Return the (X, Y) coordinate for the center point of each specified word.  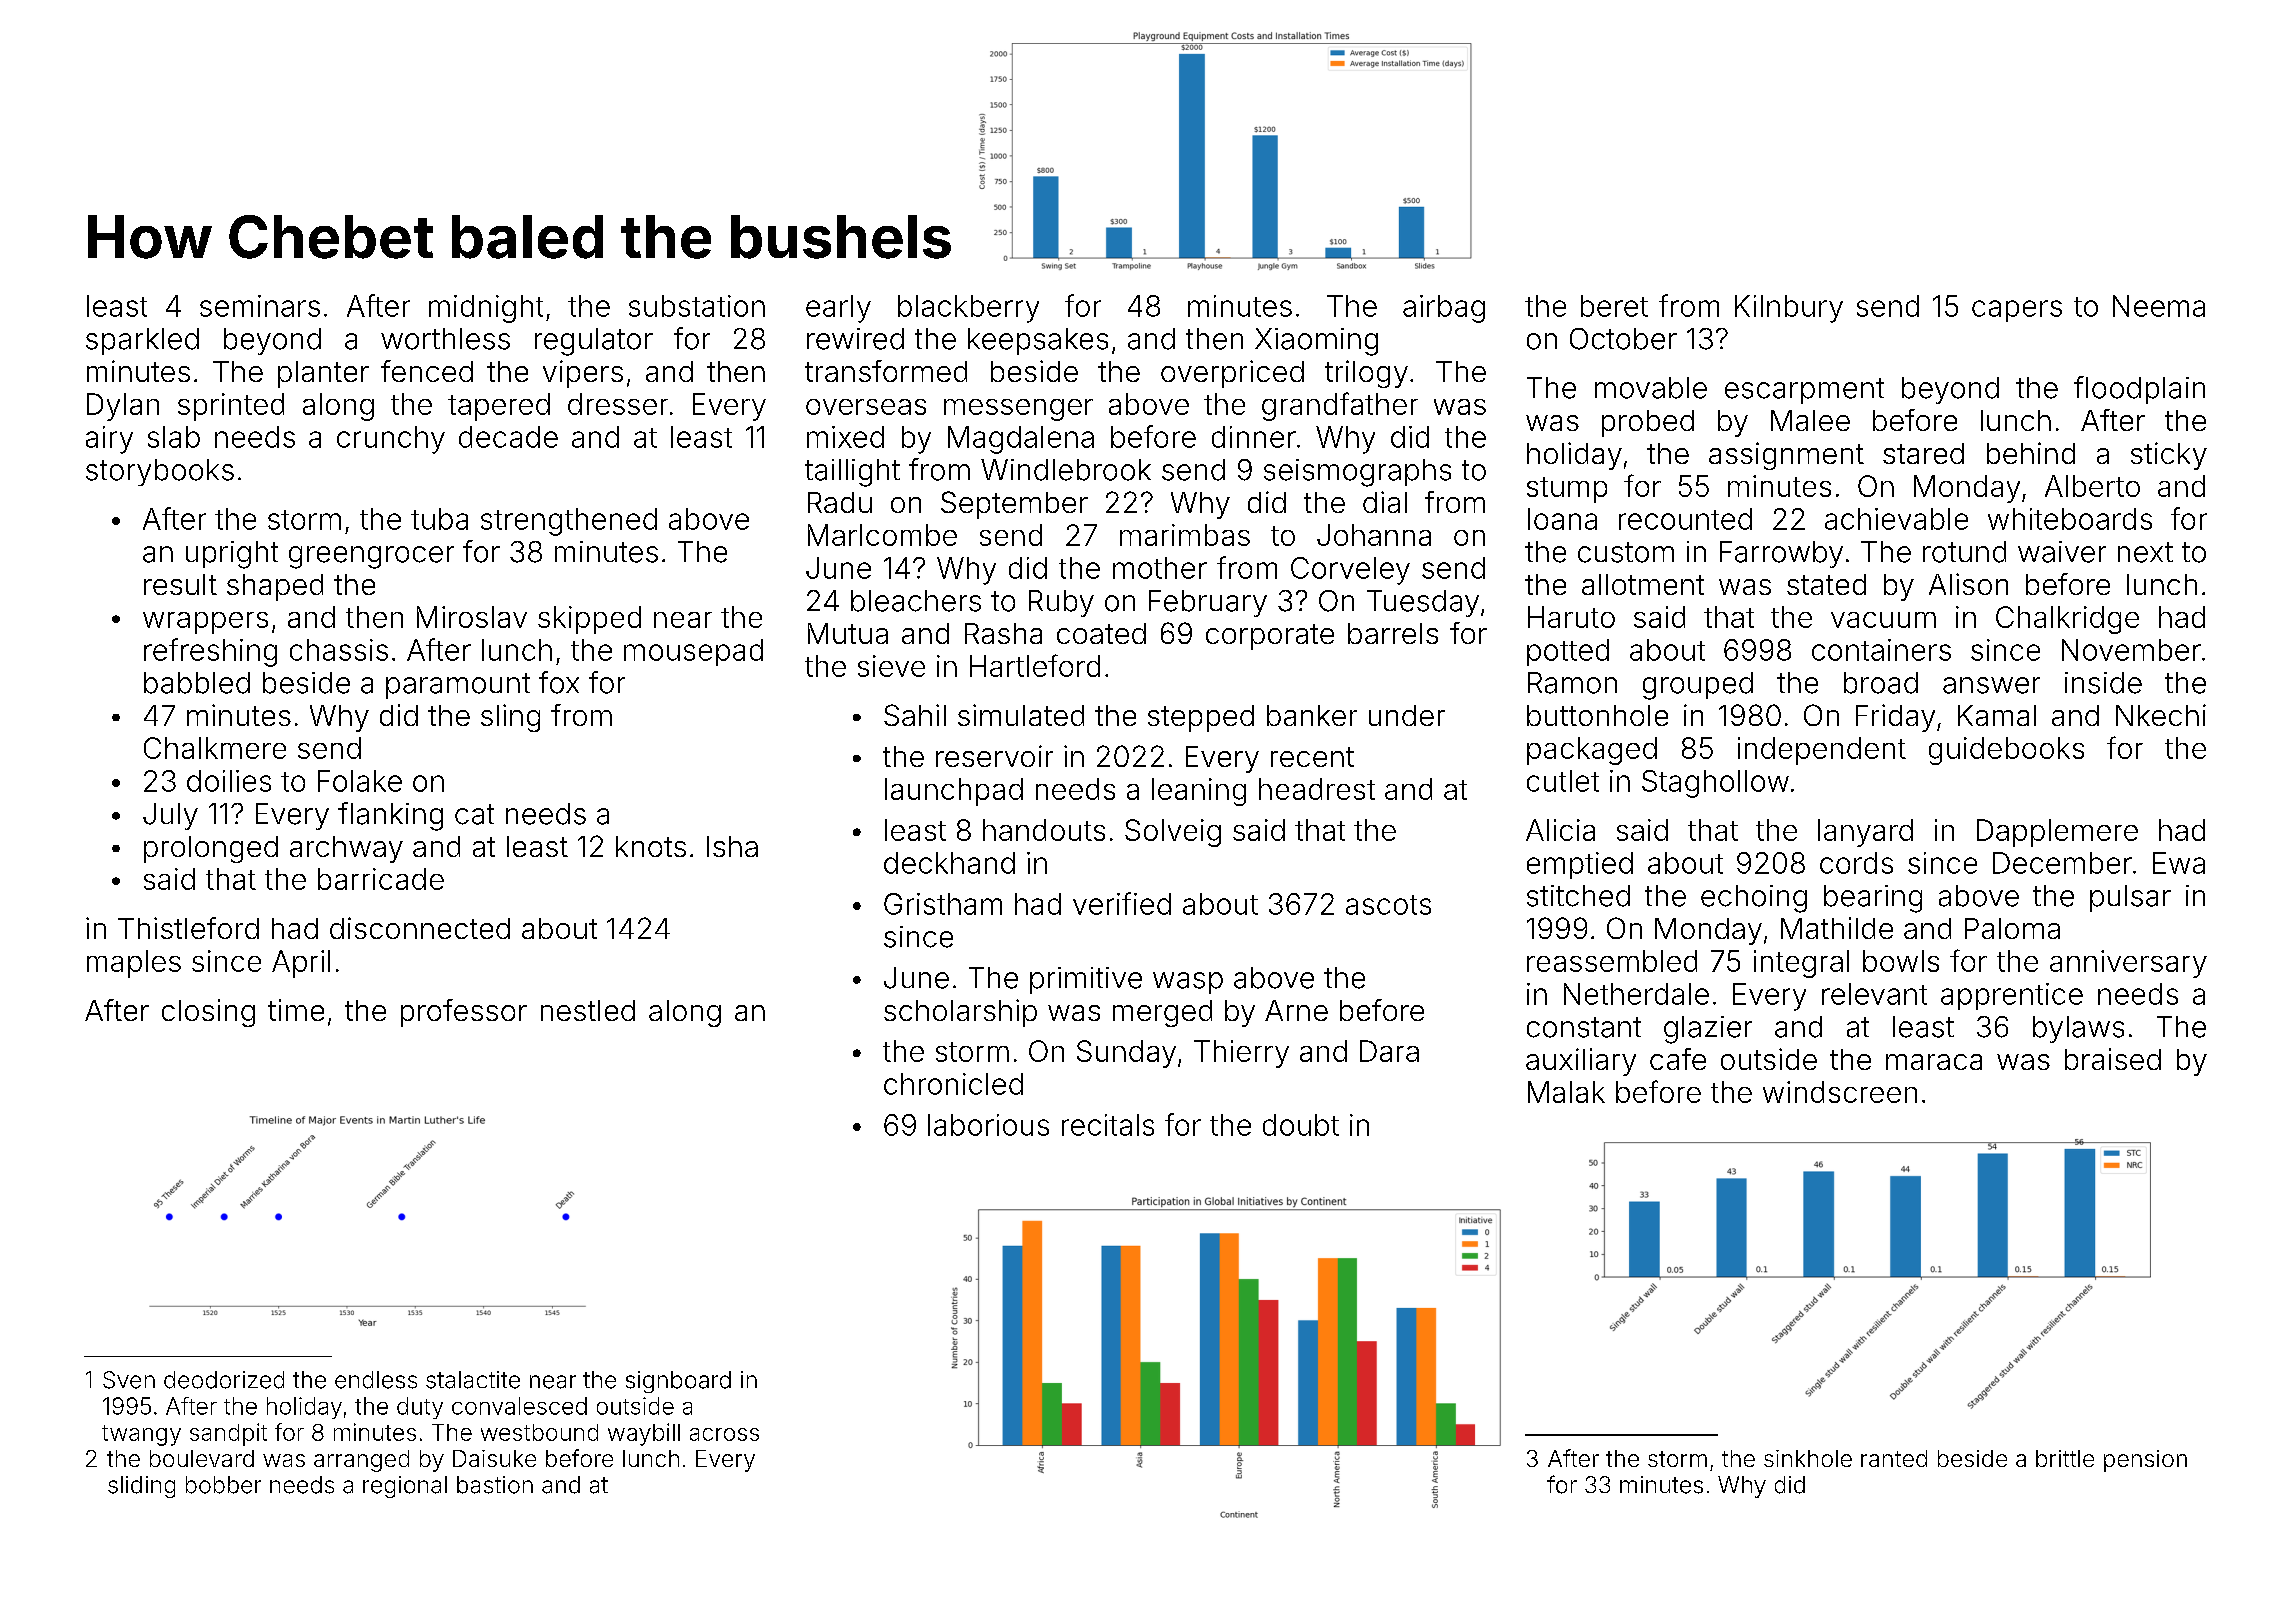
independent (1822, 751)
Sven (129, 1380)
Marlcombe (882, 535)
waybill (644, 1434)
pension (2145, 1461)
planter (323, 374)
